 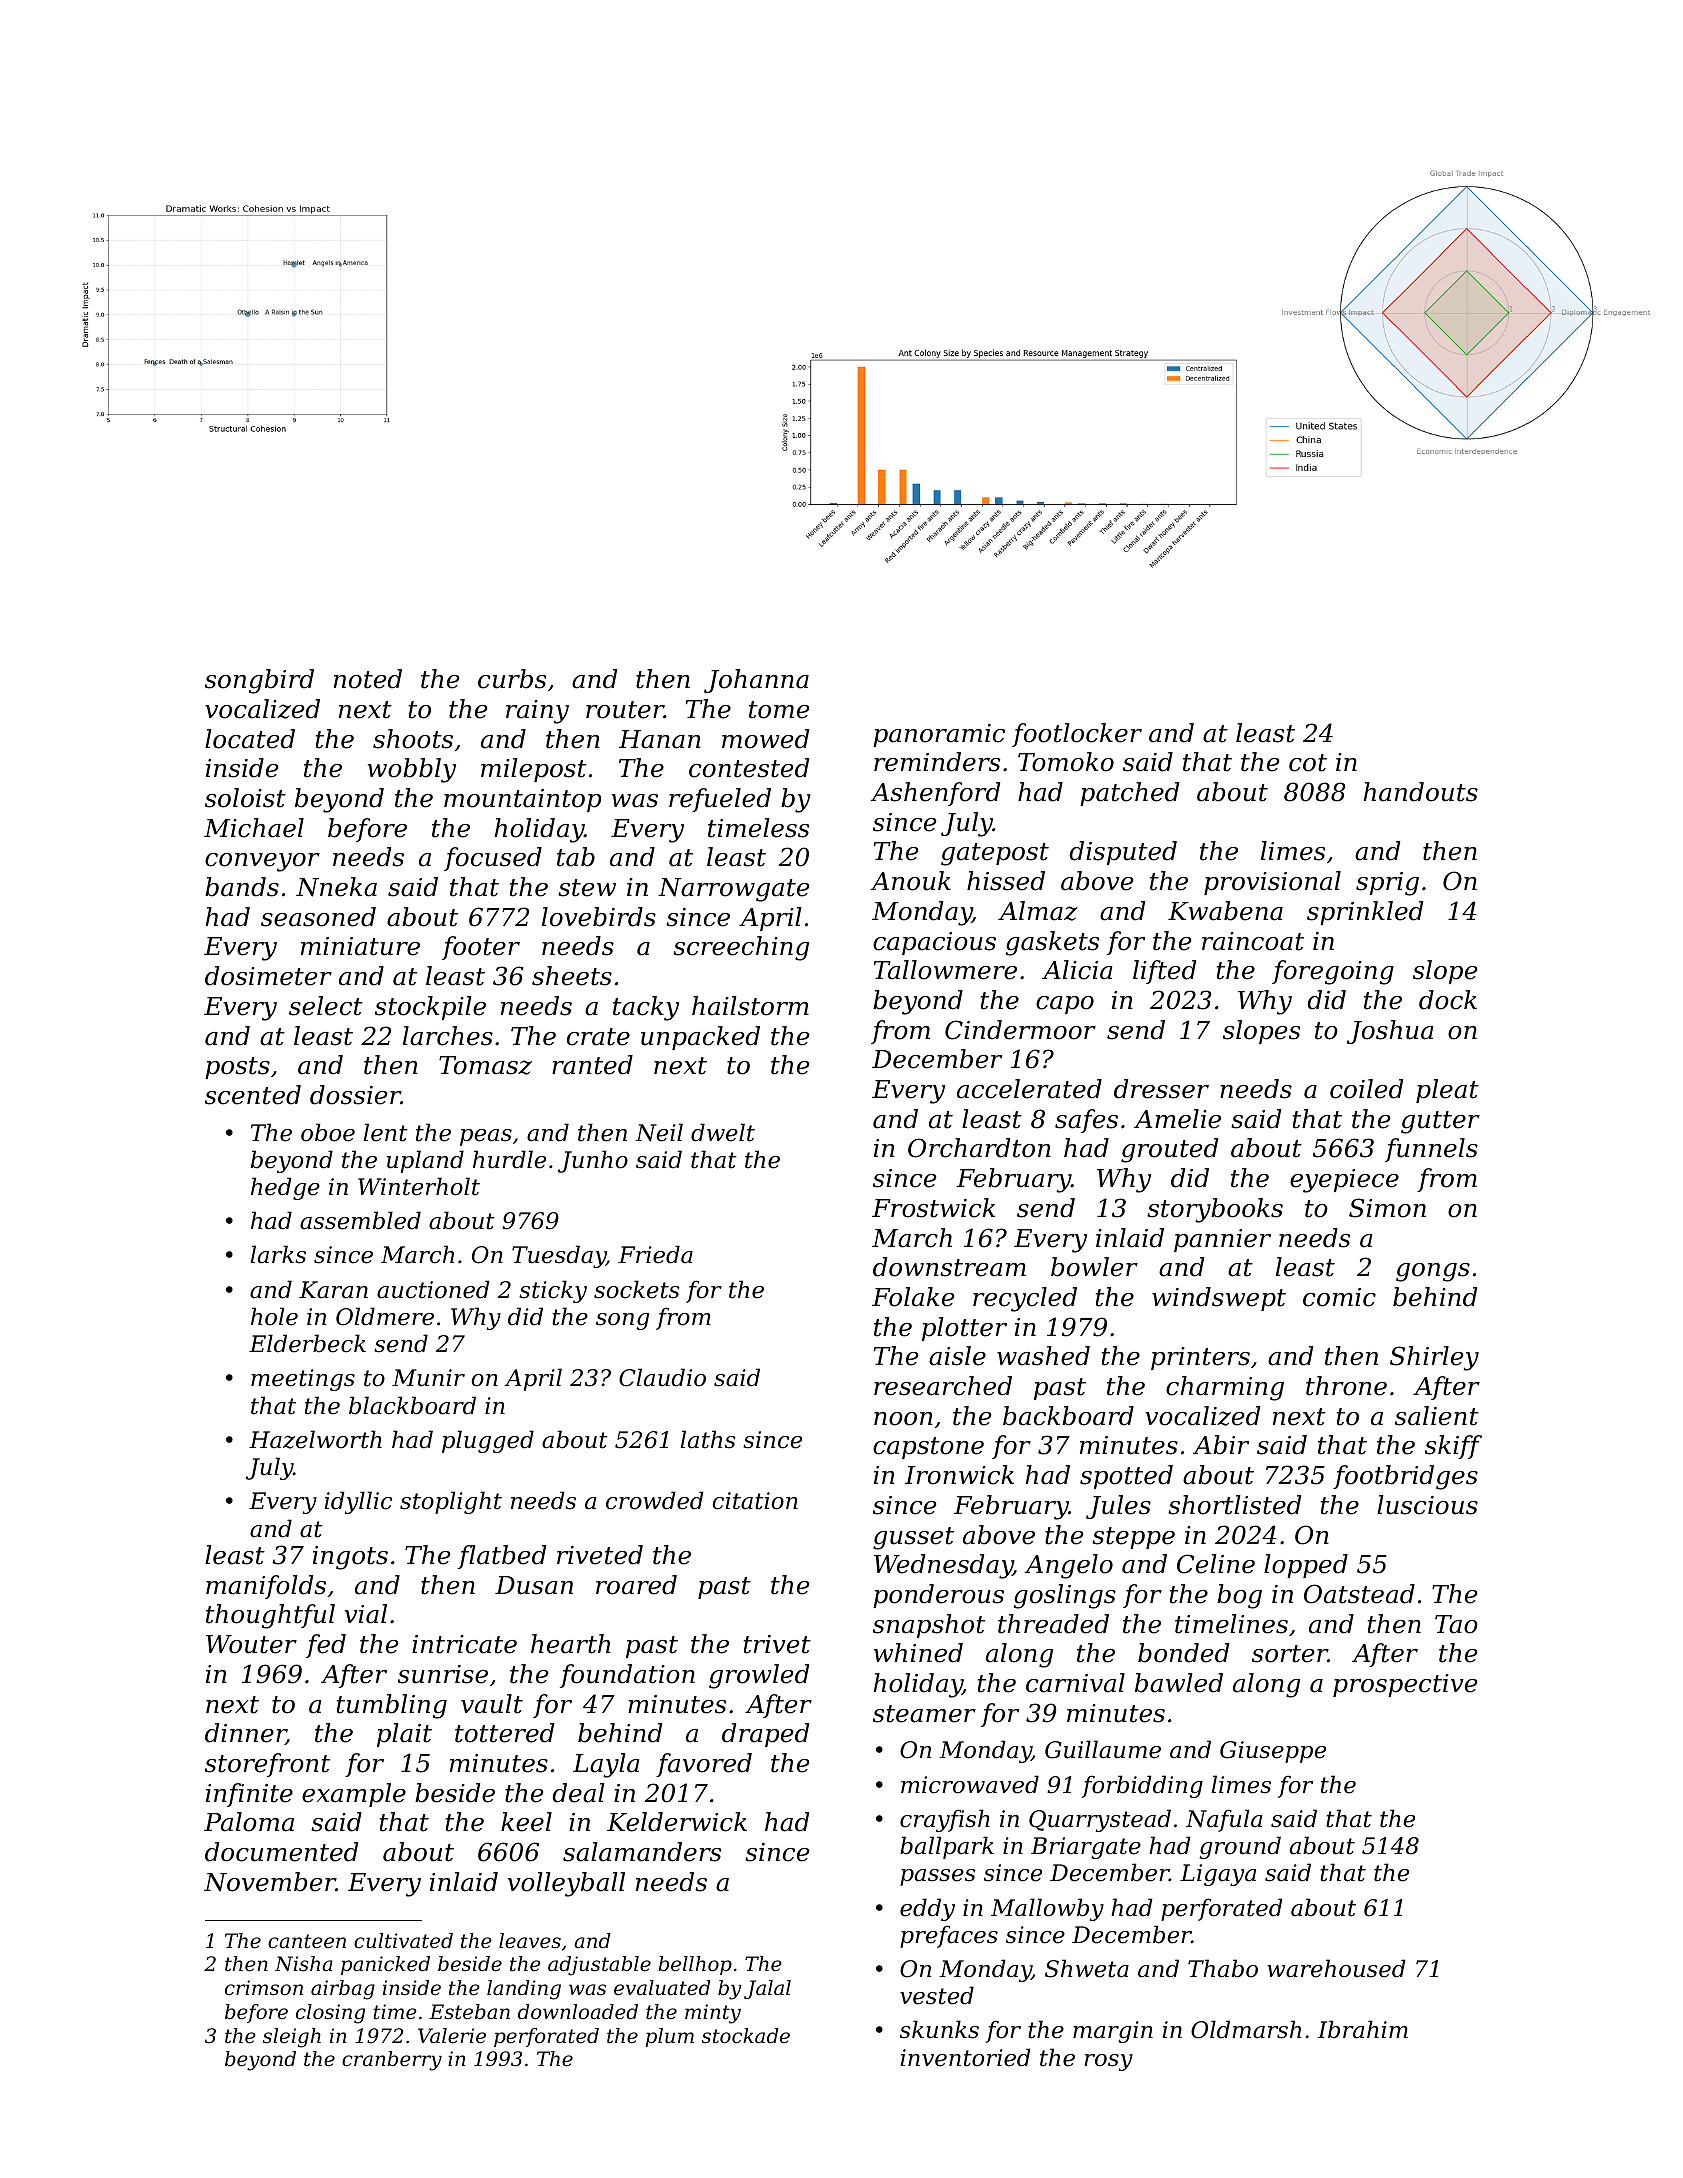 What do you see at coordinates (1431, 1150) in the document?
I see `funnels` at bounding box center [1431, 1150].
